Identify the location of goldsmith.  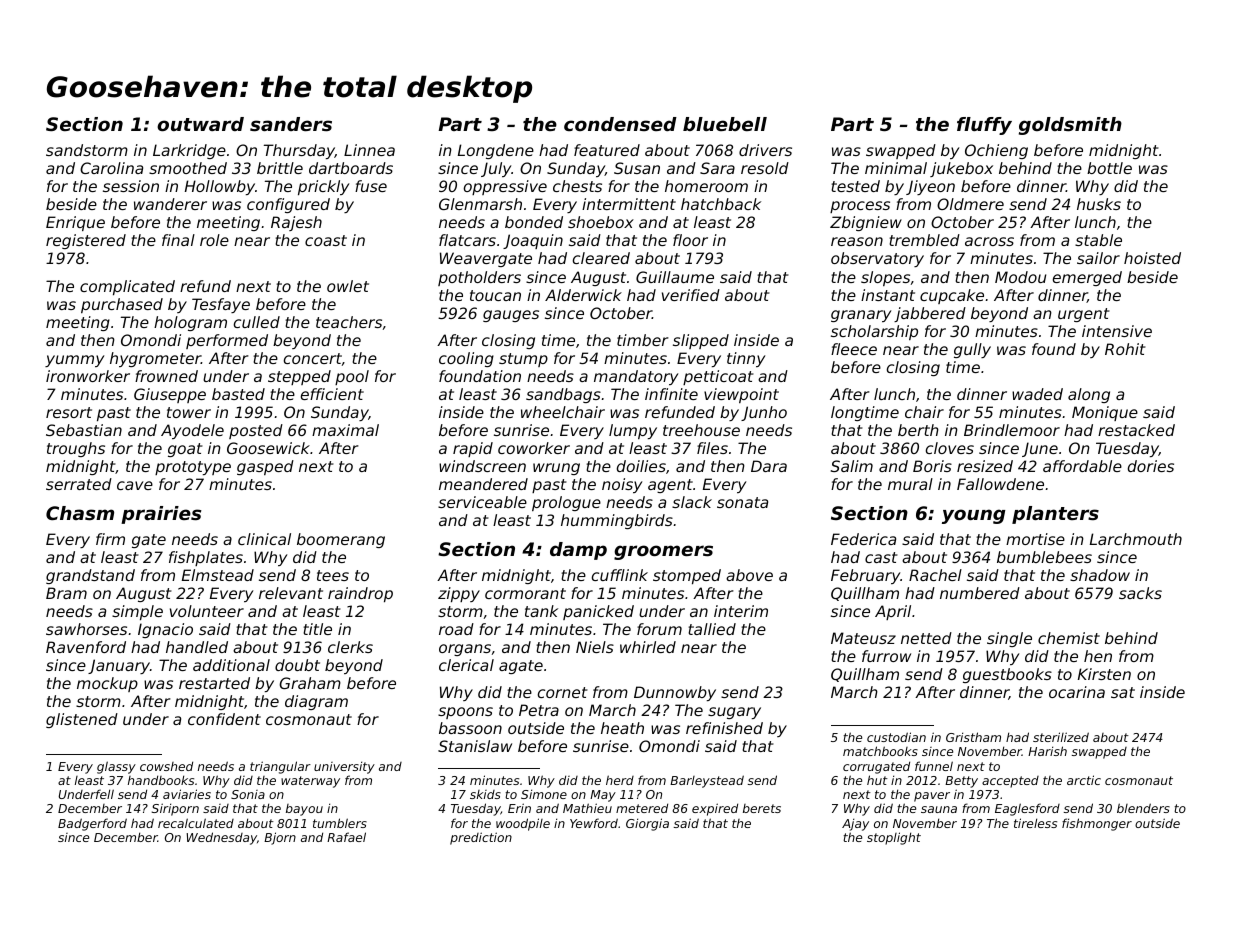
(1070, 126).
